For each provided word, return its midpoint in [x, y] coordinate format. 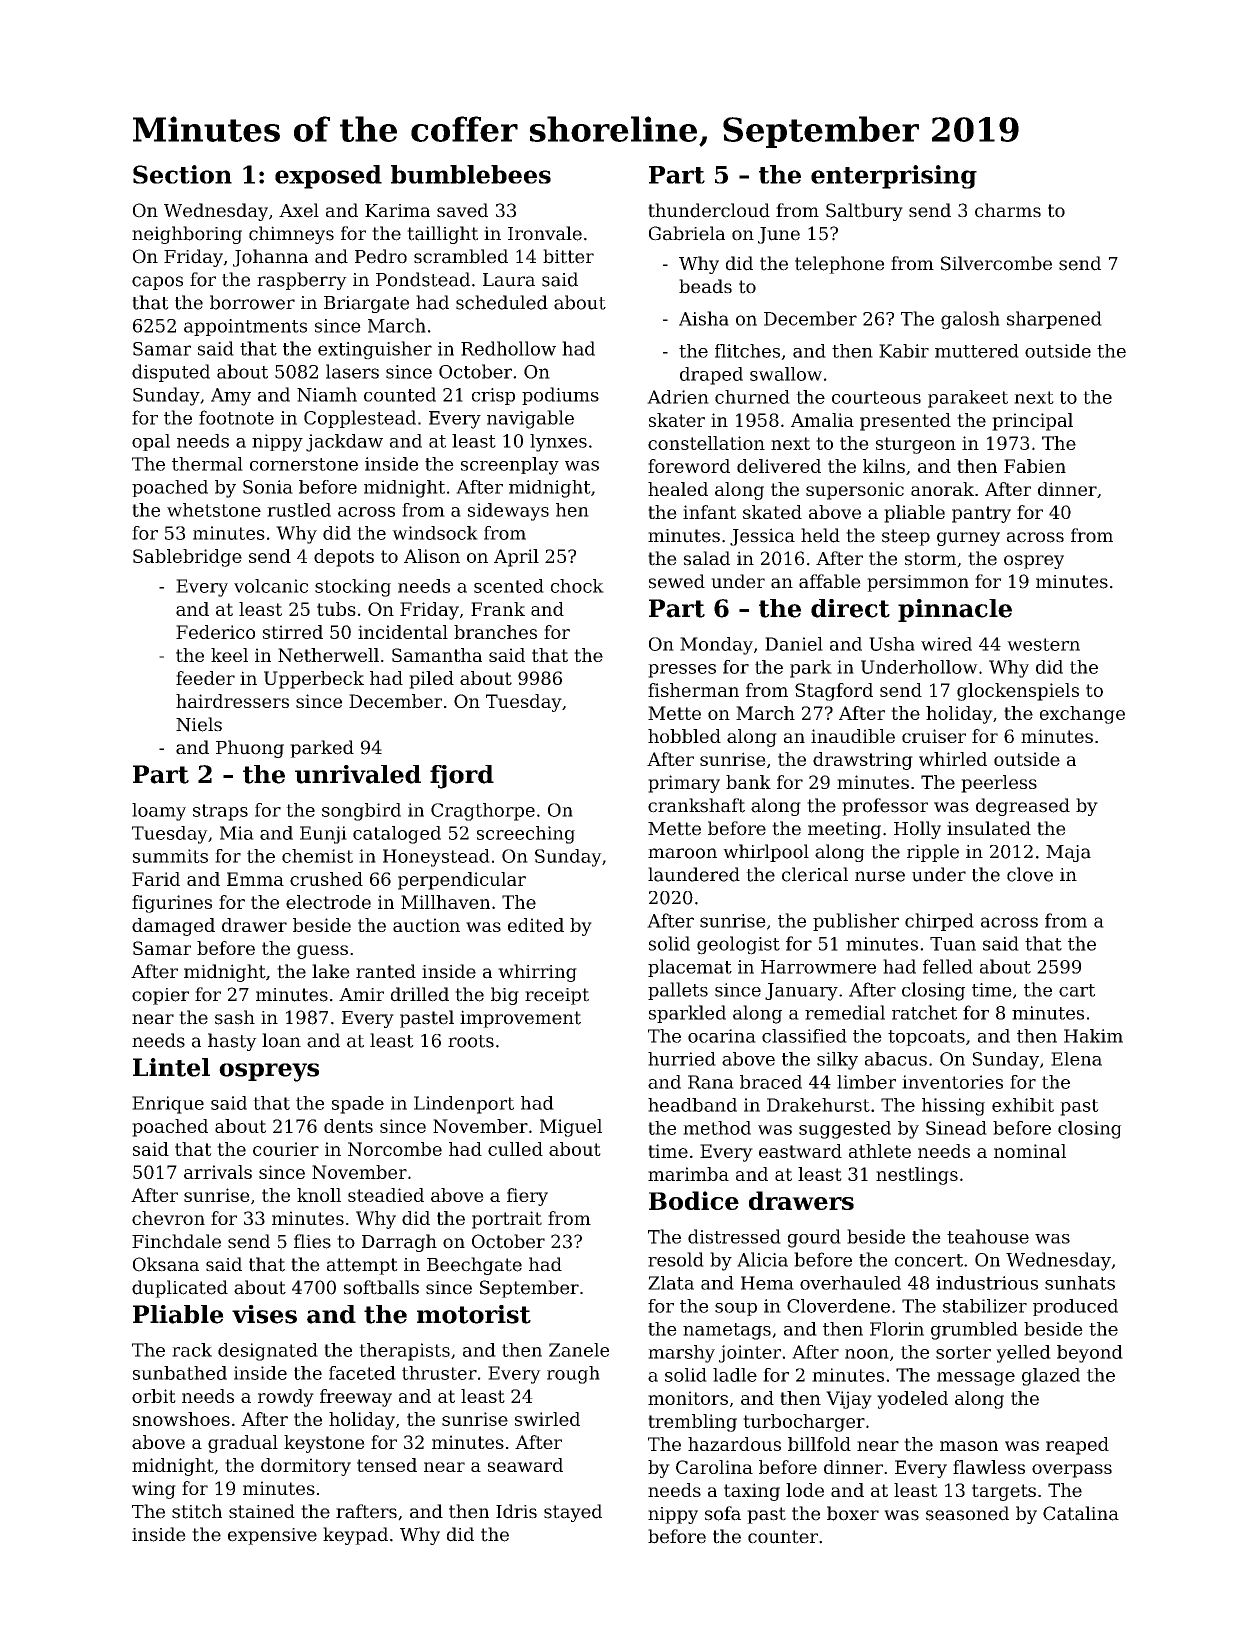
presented [905, 422]
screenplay [510, 466]
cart [1077, 990]
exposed [328, 177]
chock [577, 586]
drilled [420, 994]
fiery [527, 1197]
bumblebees [471, 174]
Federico [215, 632]
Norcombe [395, 1149]
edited [536, 925]
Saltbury [864, 212]
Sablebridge [187, 558]
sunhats [1080, 1283]
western [1043, 644]
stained [262, 1511]
